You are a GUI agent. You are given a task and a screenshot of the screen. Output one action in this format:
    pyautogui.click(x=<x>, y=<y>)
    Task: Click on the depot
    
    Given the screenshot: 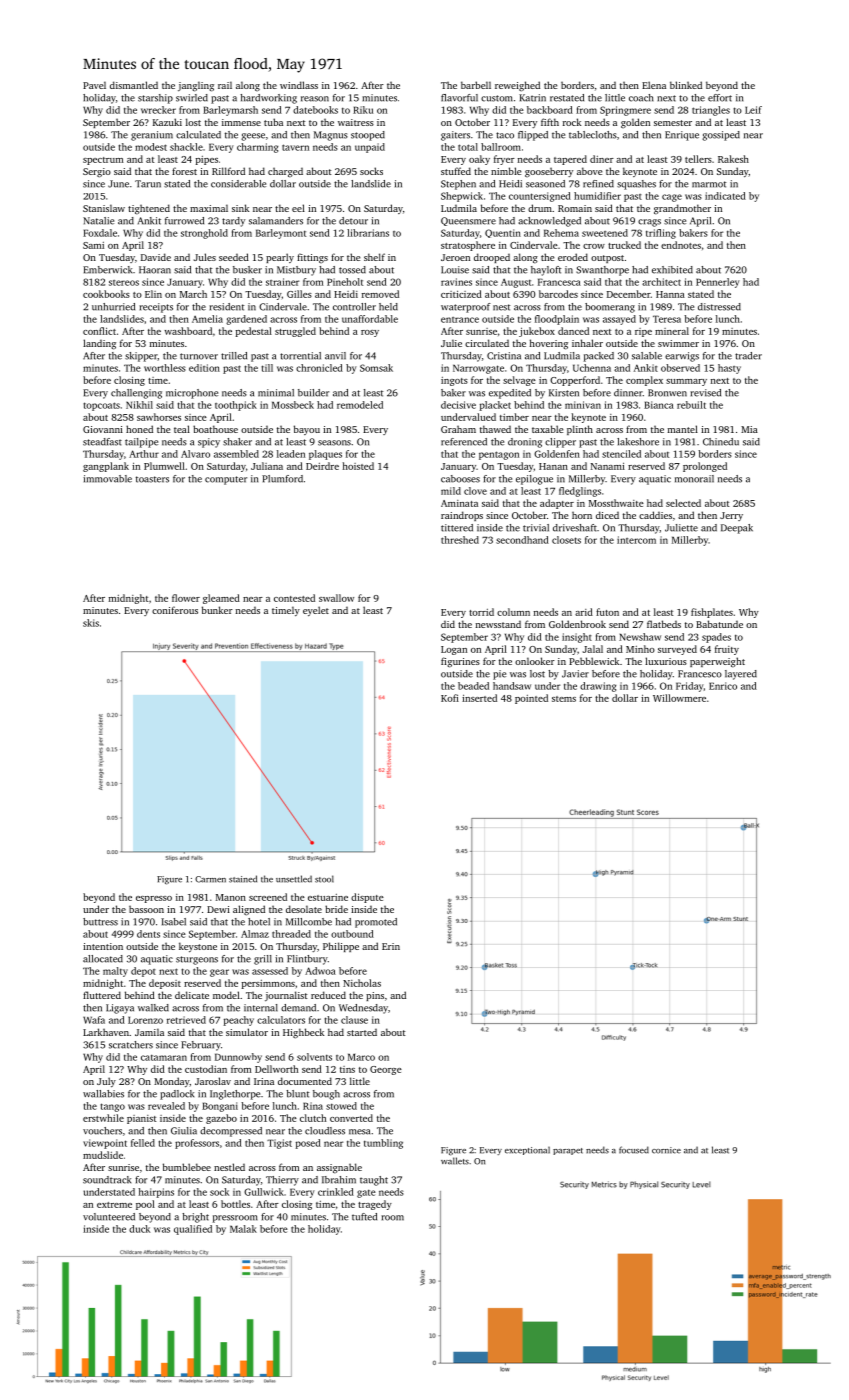 What is the action you would take?
    pyautogui.click(x=143, y=972)
